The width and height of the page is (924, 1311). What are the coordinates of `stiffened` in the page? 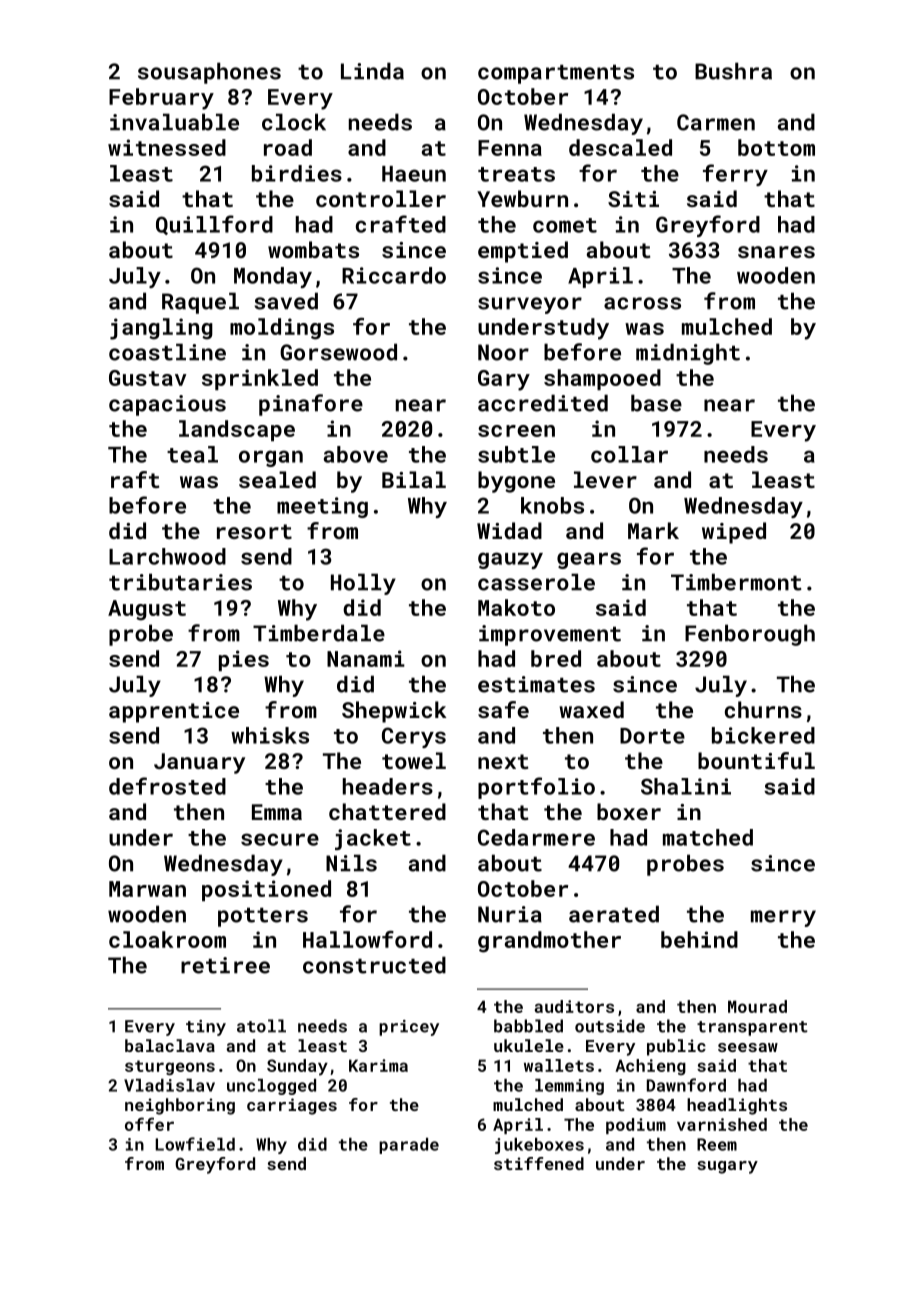 It's located at (539, 1163).
